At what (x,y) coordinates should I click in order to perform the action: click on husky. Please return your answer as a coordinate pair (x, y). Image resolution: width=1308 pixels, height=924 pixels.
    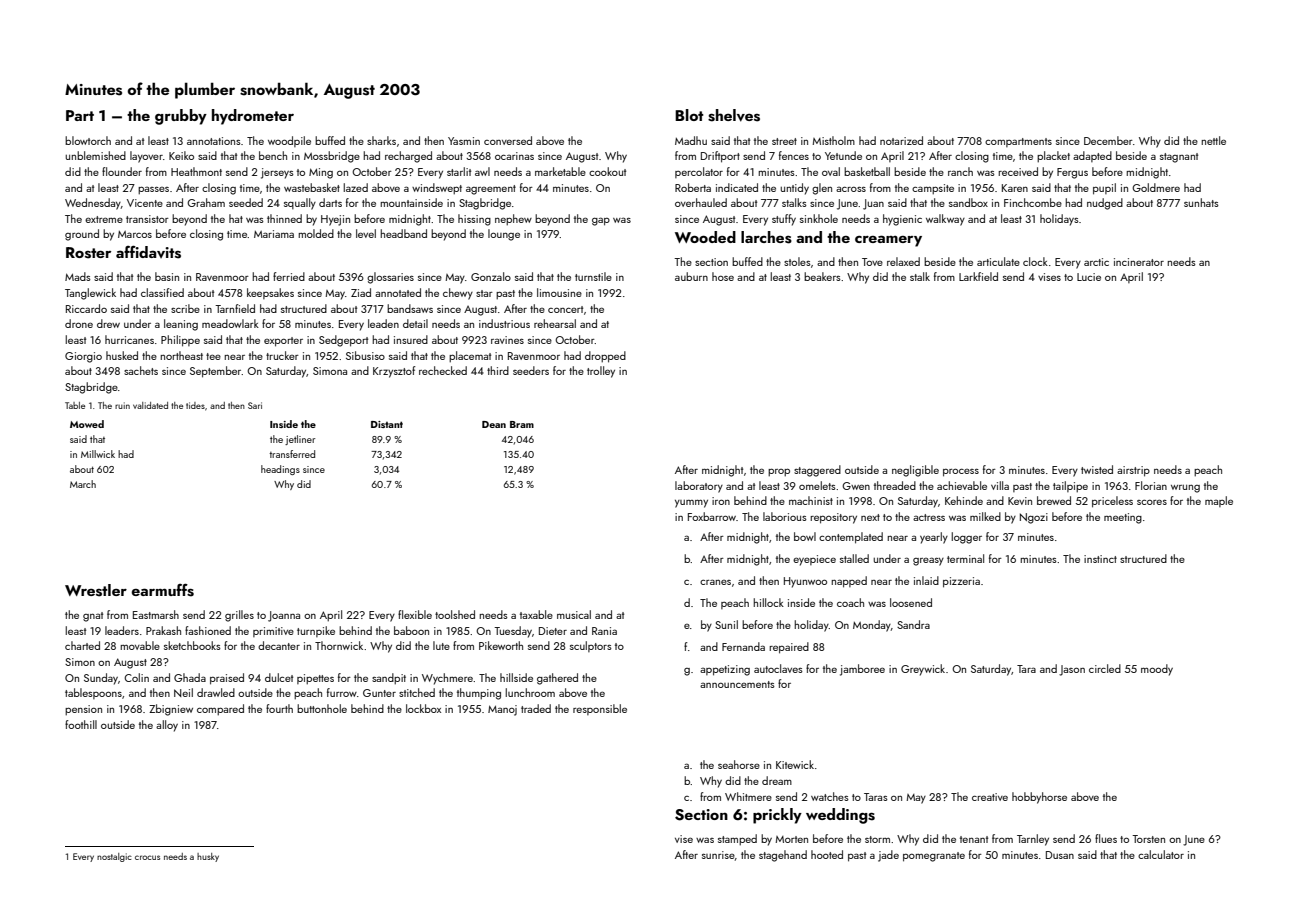
    Looking at the image, I should click on (208, 857).
